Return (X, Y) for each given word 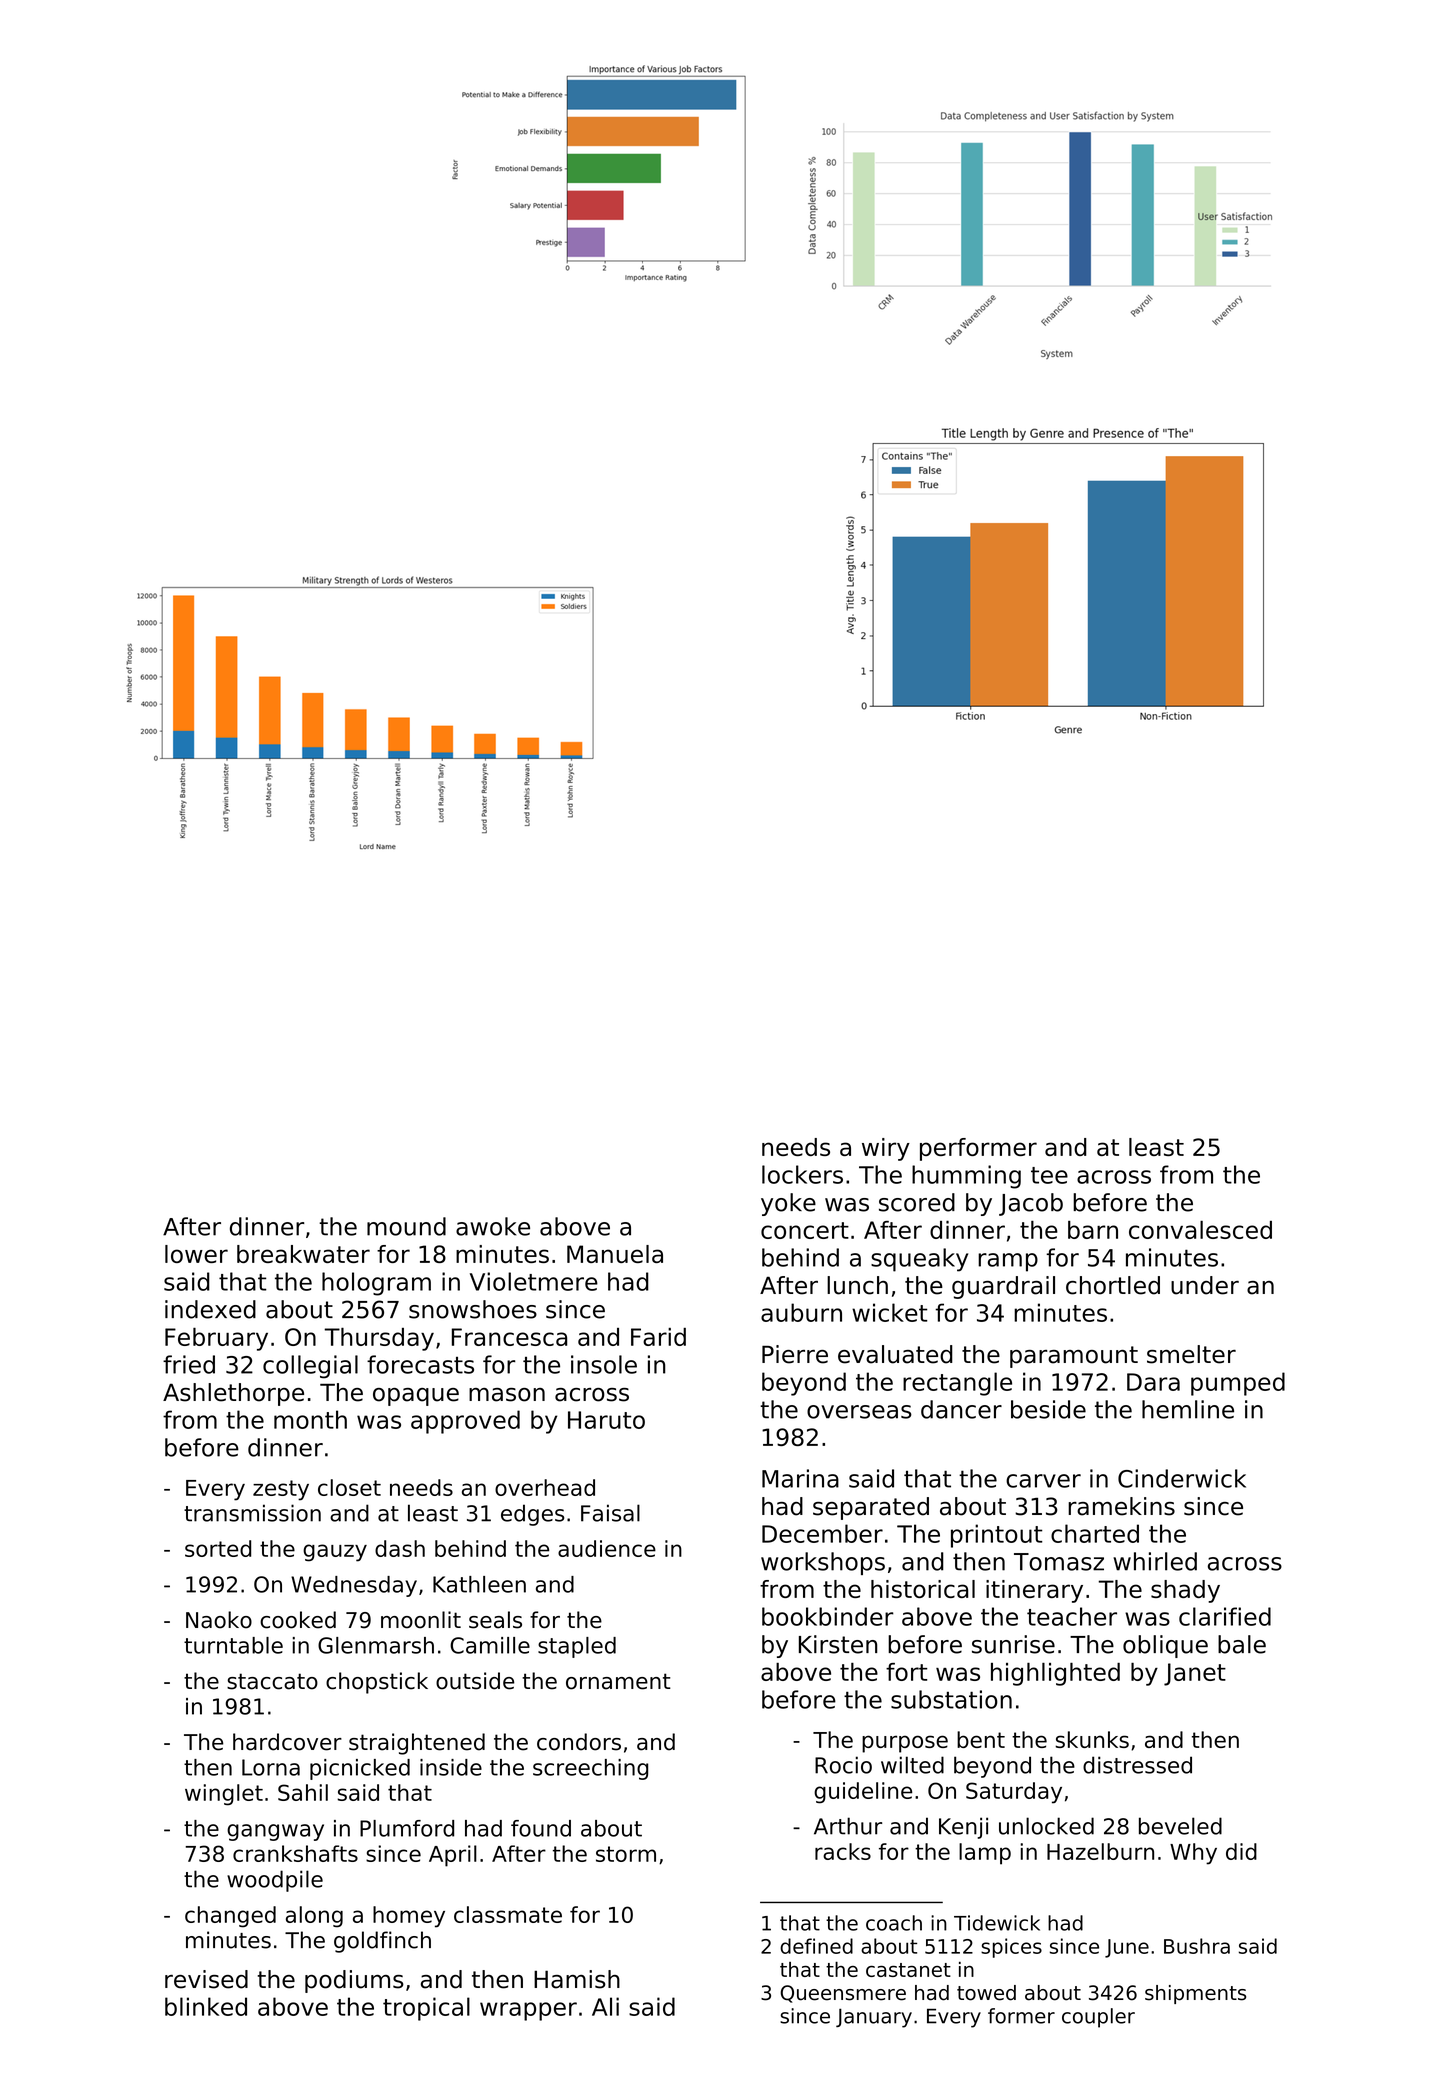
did (1241, 1851)
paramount (1074, 1357)
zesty (281, 1490)
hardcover (287, 1742)
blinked (206, 2006)
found (541, 1828)
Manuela (615, 1254)
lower (196, 1254)
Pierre (795, 1354)
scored (917, 1202)
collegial (310, 1367)
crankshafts (295, 1853)
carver (1043, 1481)
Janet (1195, 1674)
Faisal (610, 1513)
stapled (577, 1647)
